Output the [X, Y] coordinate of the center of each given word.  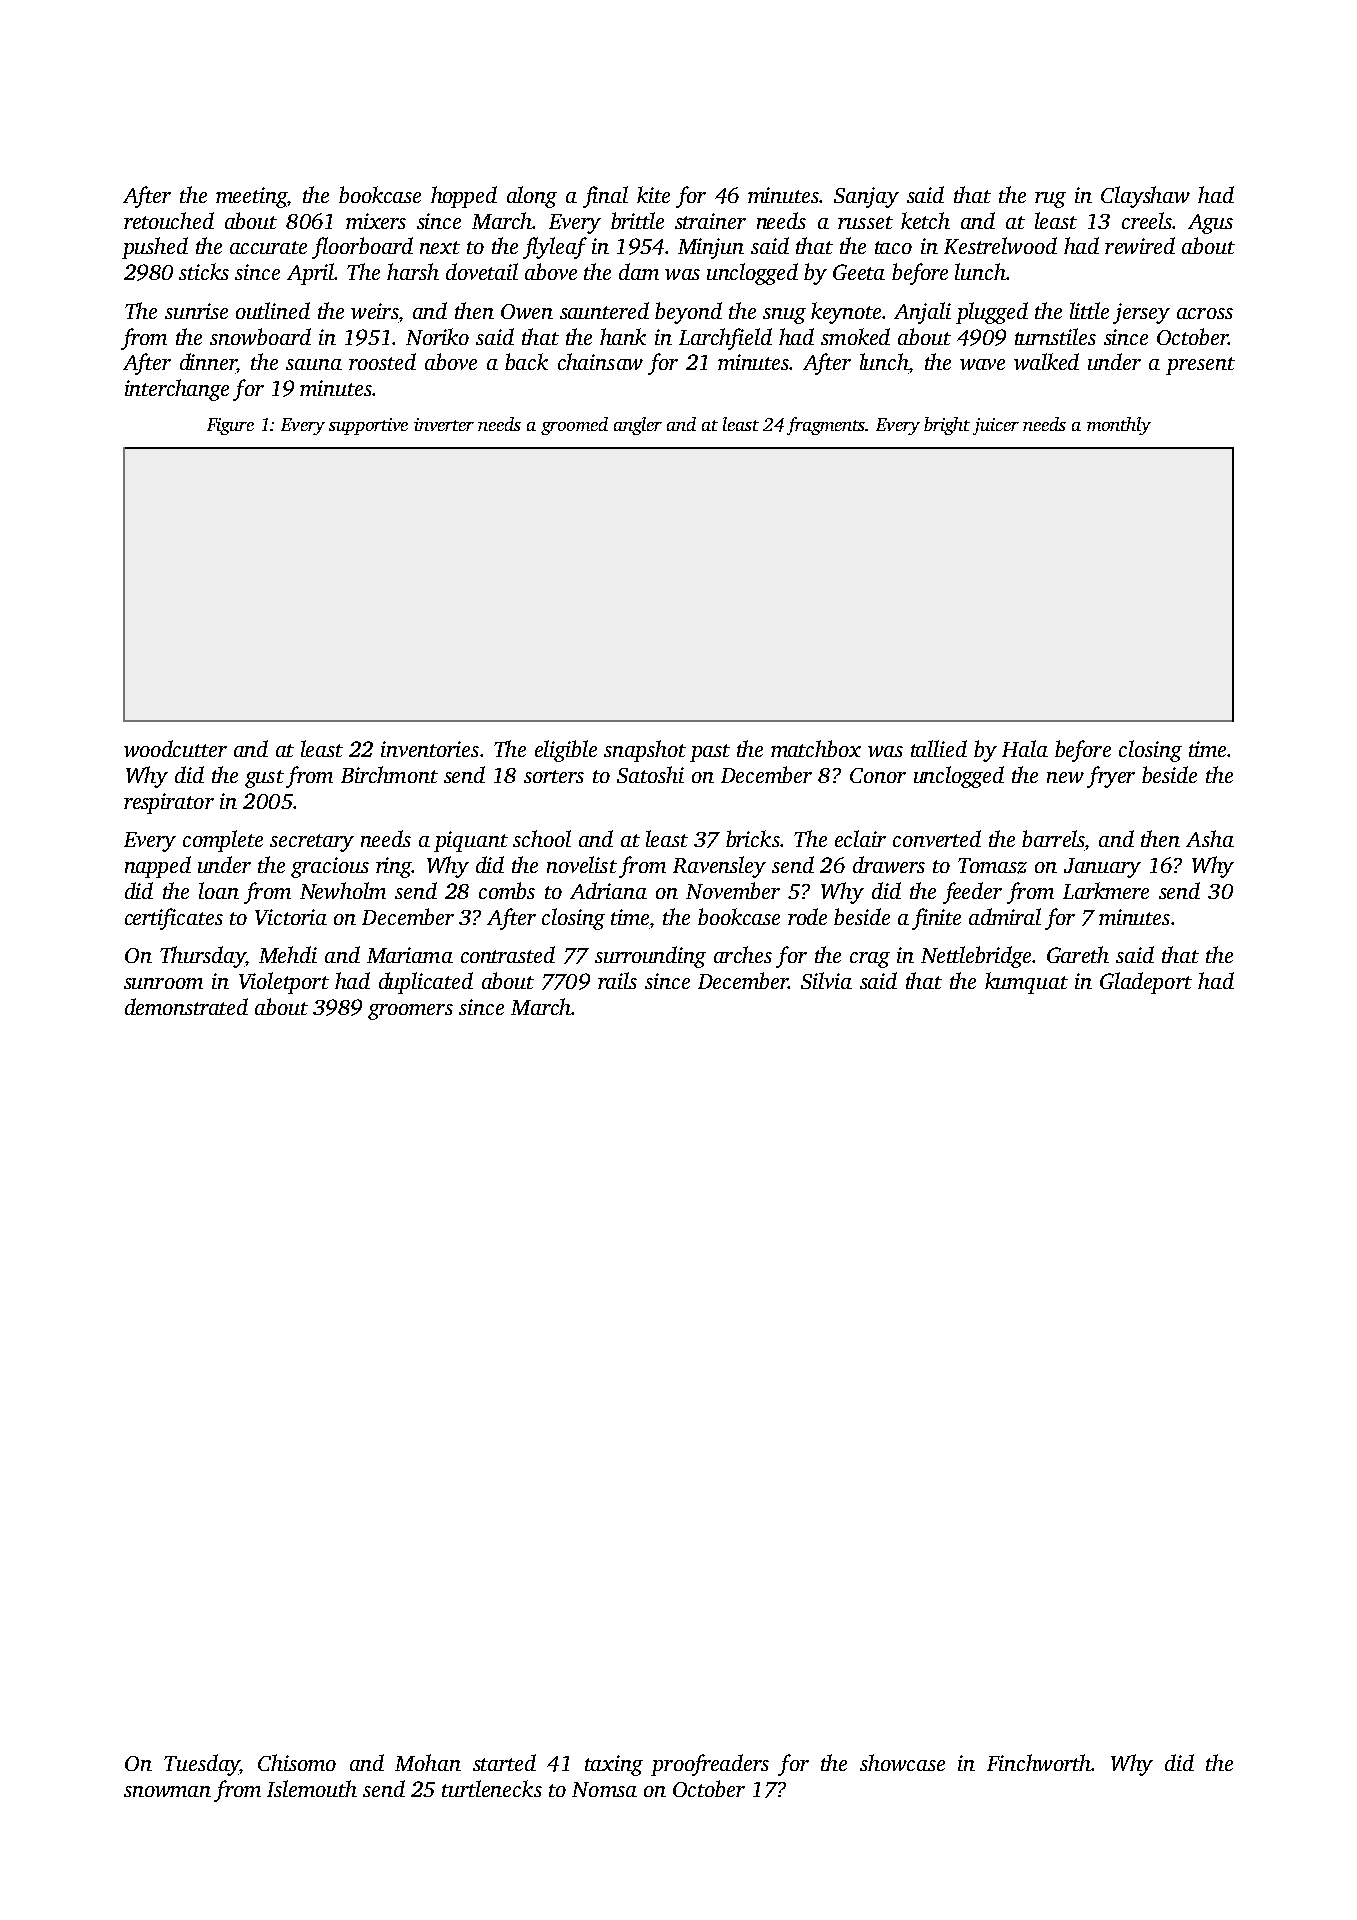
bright [947, 426]
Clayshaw [1145, 197]
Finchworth [1039, 1762]
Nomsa [604, 1789]
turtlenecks [492, 1788]
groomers [410, 1012]
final [605, 197]
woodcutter [175, 748]
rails [617, 980]
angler [638, 426]
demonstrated [186, 1006]
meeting [251, 197]
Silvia [826, 980]
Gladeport [1146, 983]
